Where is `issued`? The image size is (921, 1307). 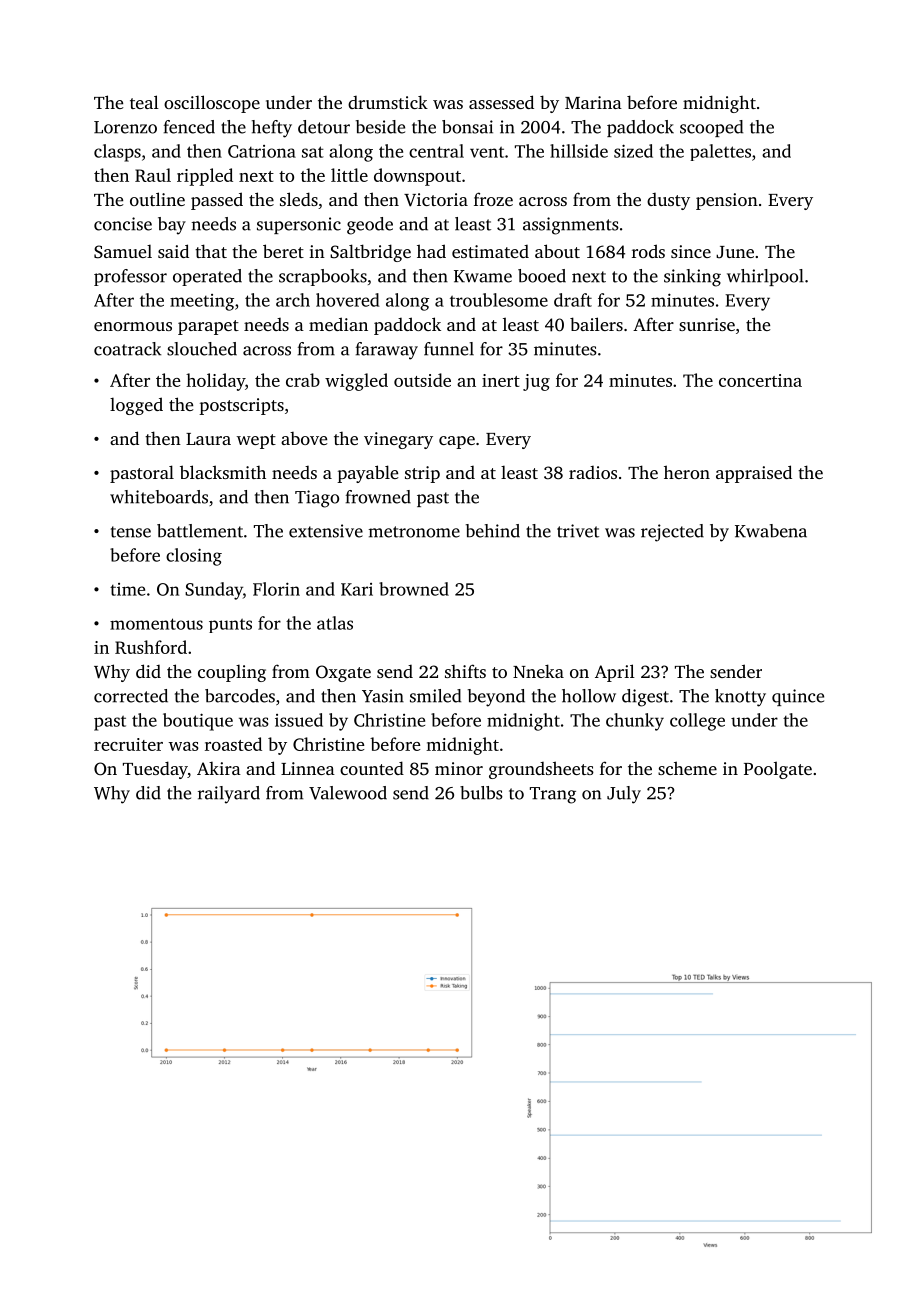
issued is located at coordinates (299, 720).
